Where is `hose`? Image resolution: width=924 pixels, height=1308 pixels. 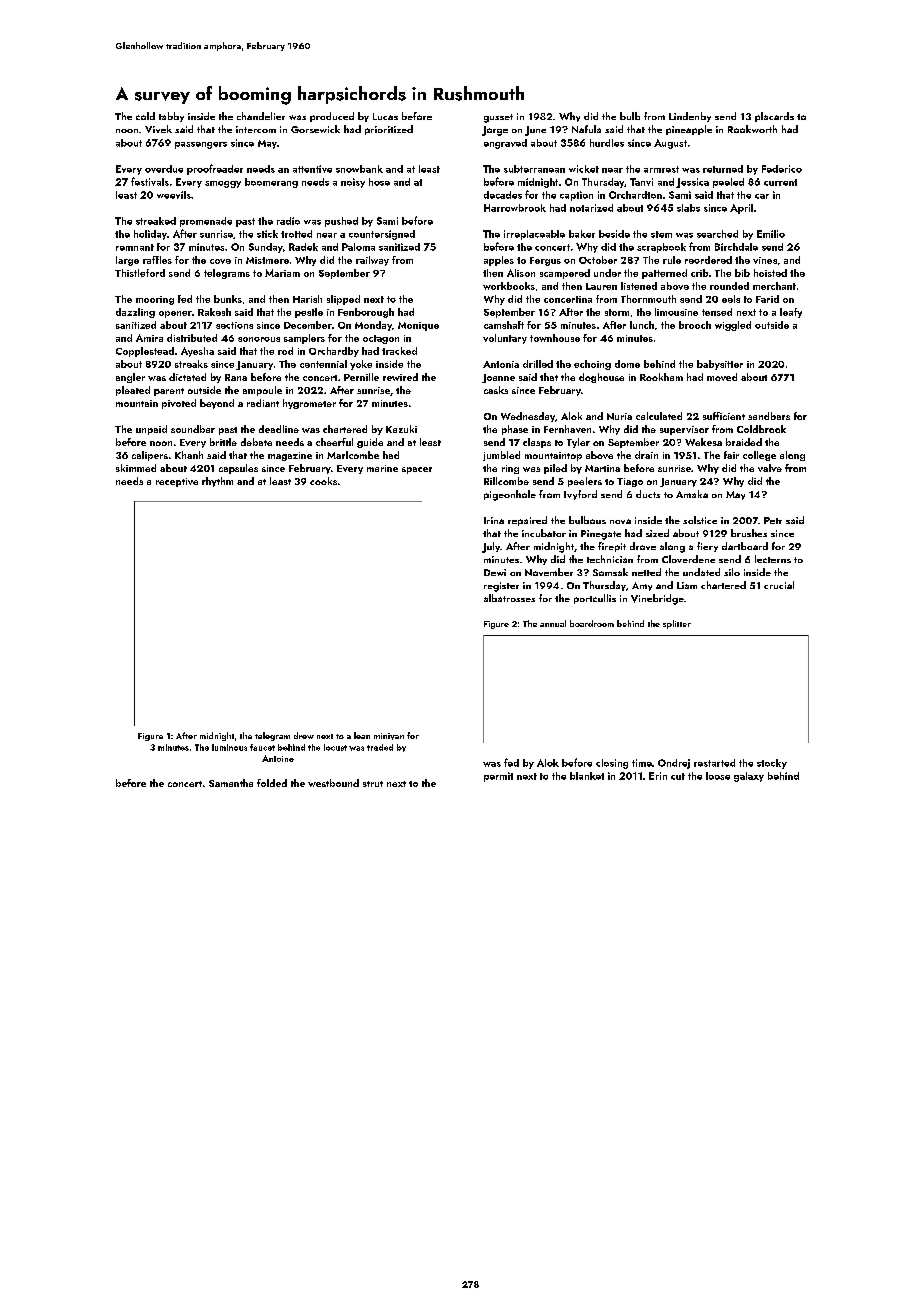 hose is located at coordinates (379, 182).
